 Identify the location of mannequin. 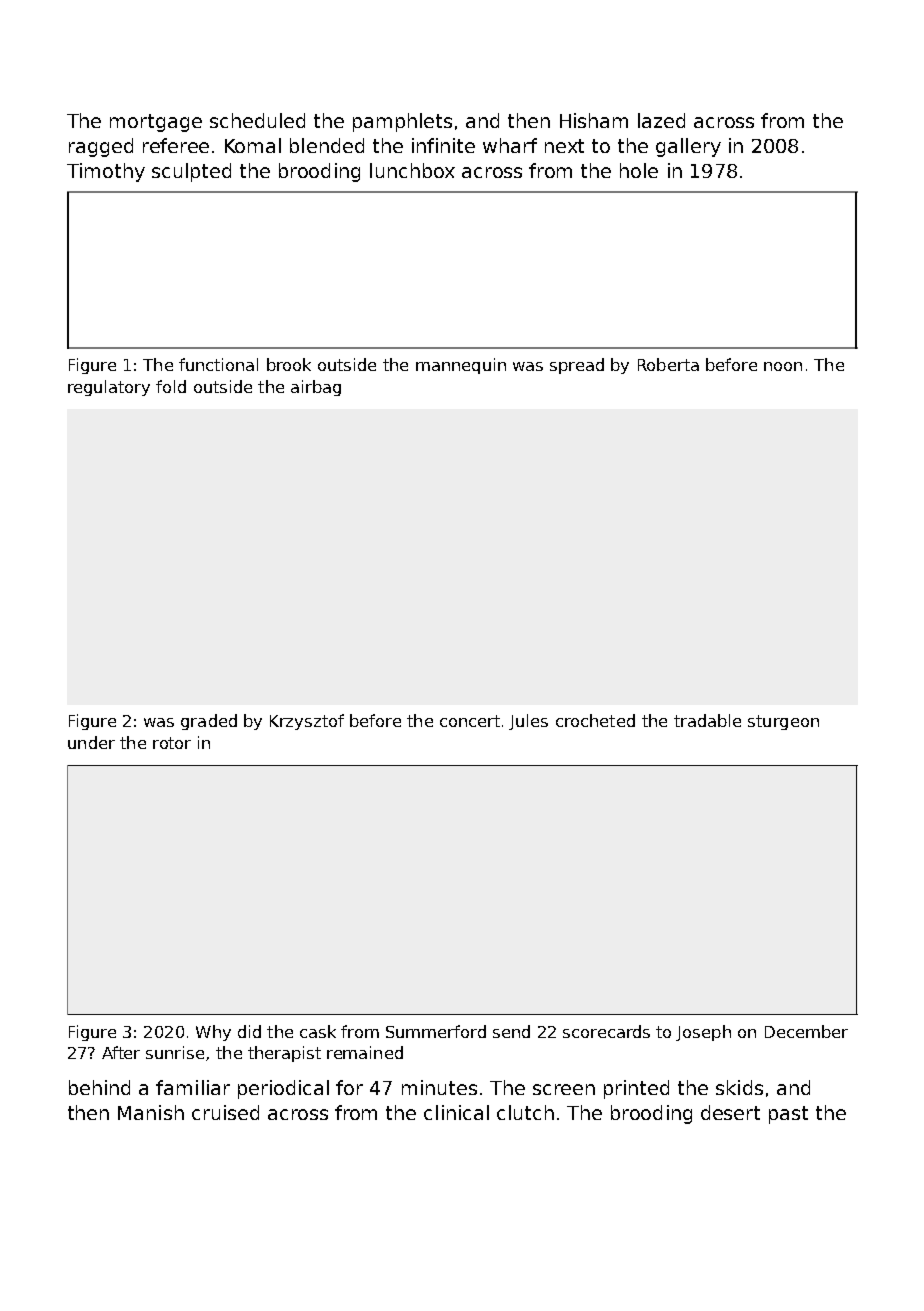
(461, 366).
